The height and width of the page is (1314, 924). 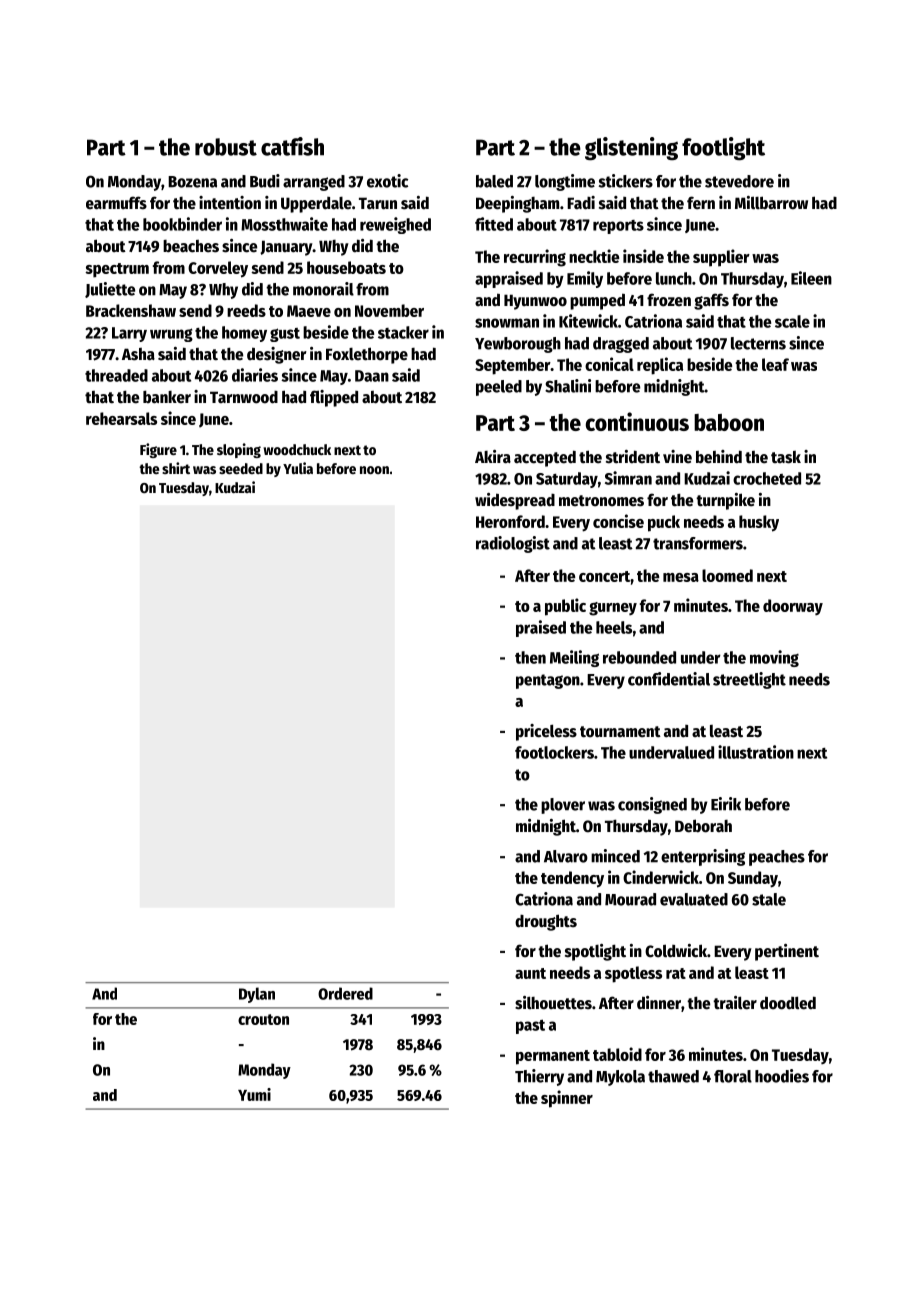 I want to click on shirt, so click(x=176, y=468).
